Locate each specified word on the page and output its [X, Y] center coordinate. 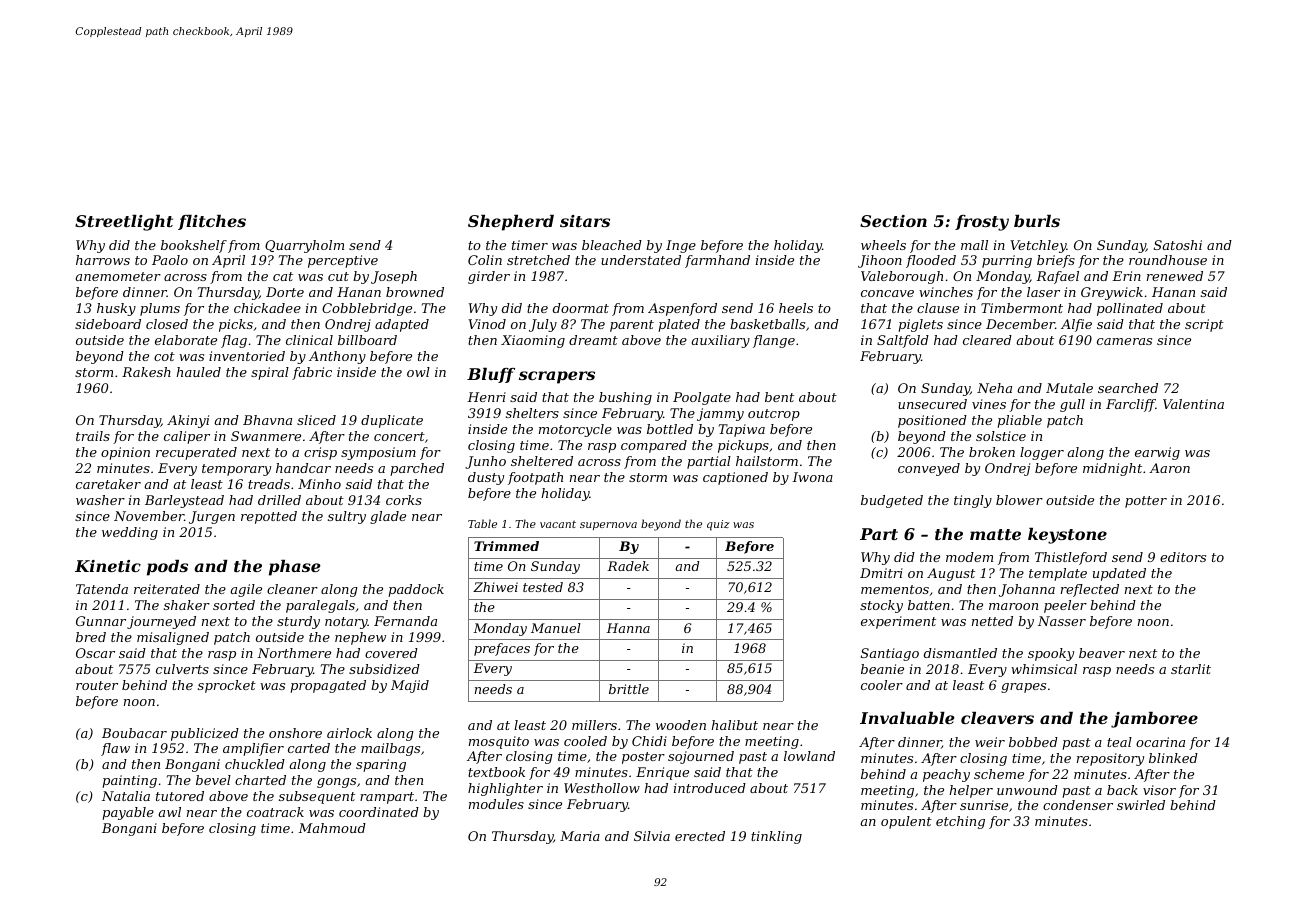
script [1204, 325]
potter [1146, 502]
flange [774, 341]
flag [234, 341]
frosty [982, 223]
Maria [580, 836]
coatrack [275, 812]
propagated [328, 686]
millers [594, 725]
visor [1159, 790]
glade [388, 517]
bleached [612, 245]
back [1122, 790]
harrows [103, 260]
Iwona [812, 477]
